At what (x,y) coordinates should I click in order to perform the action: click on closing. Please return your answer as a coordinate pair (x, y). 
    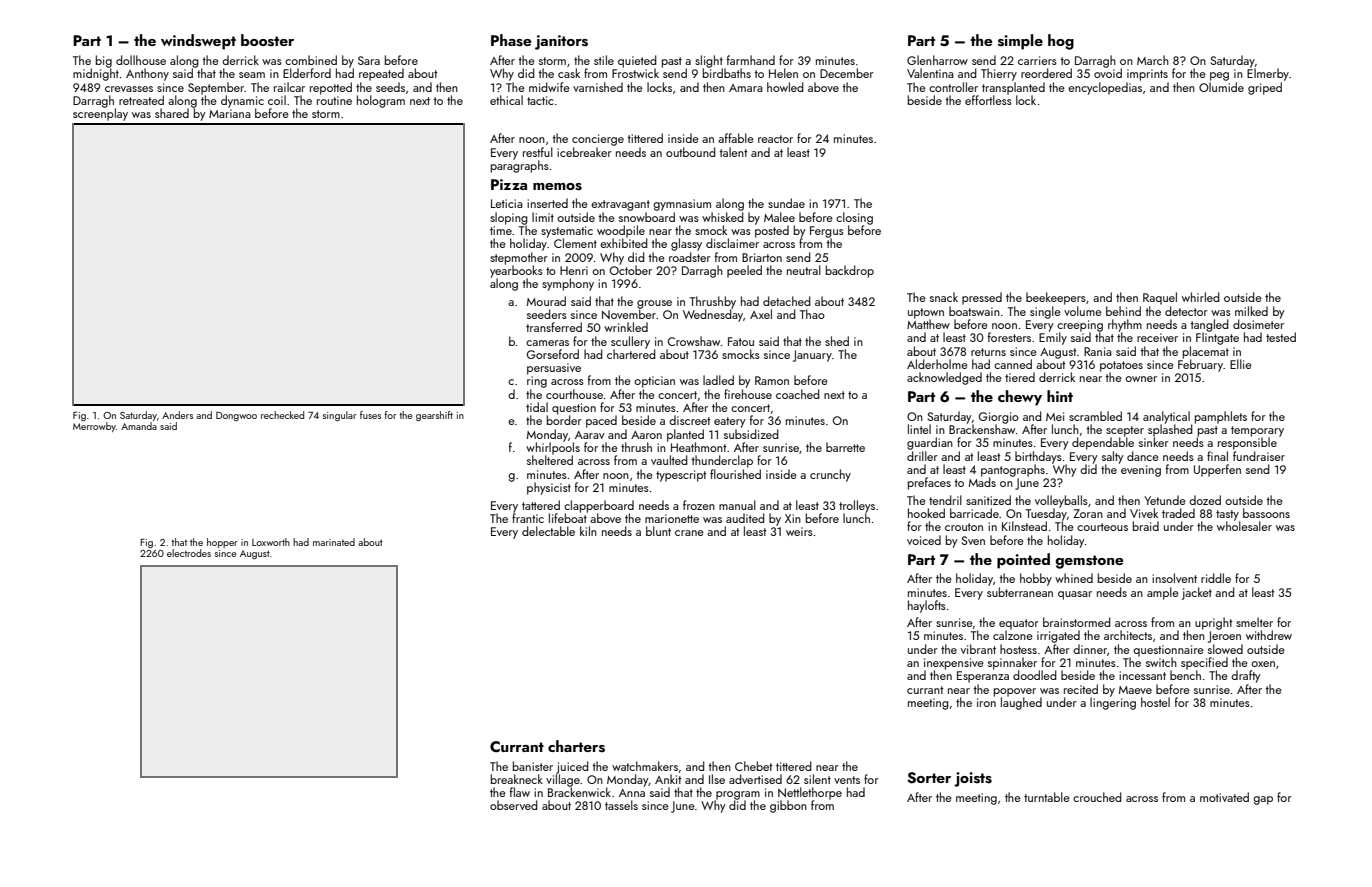
    Looking at the image, I should click on (854, 218).
